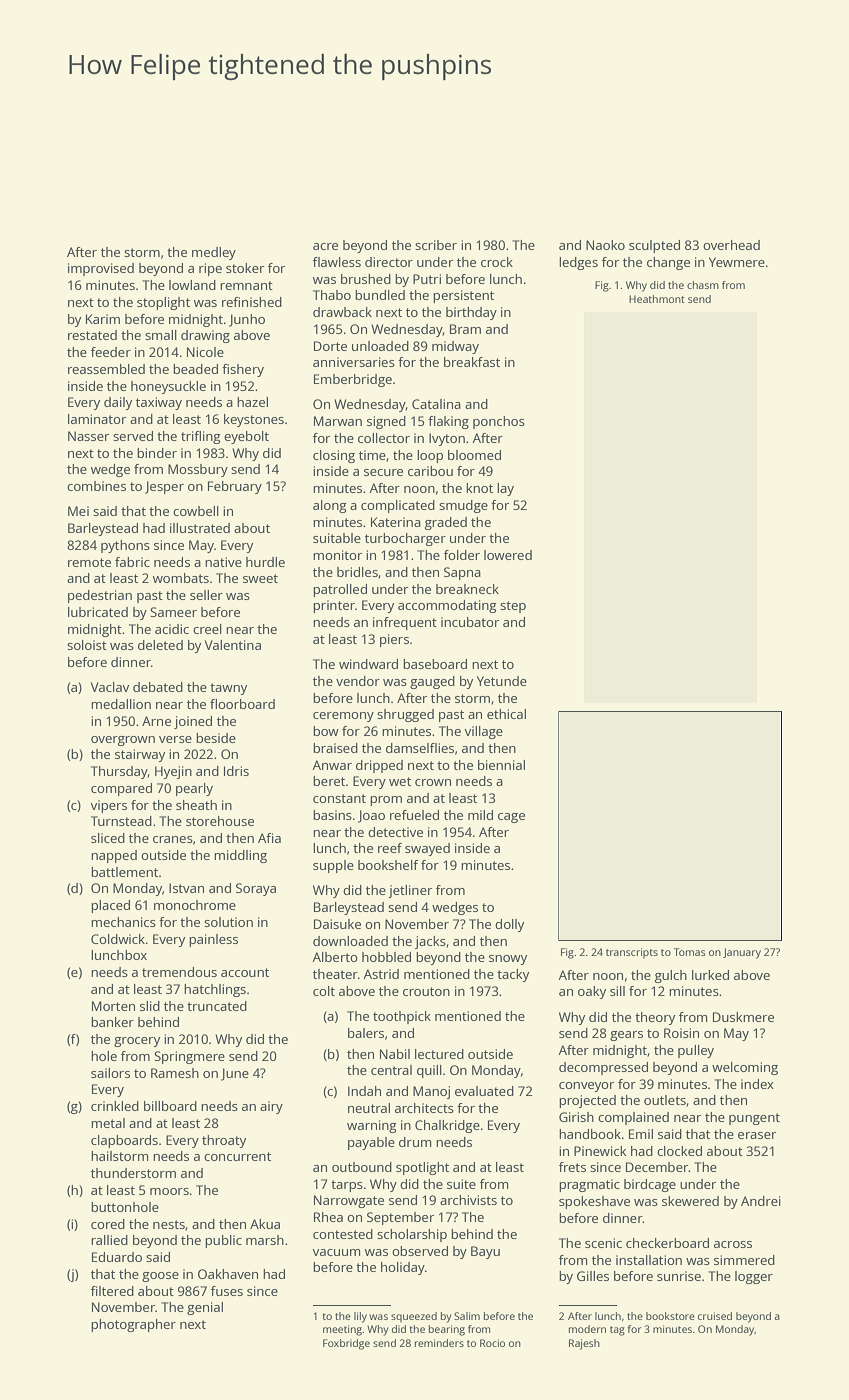 The height and width of the screenshot is (1400, 849). What do you see at coordinates (334, 606) in the screenshot?
I see `printer` at bounding box center [334, 606].
